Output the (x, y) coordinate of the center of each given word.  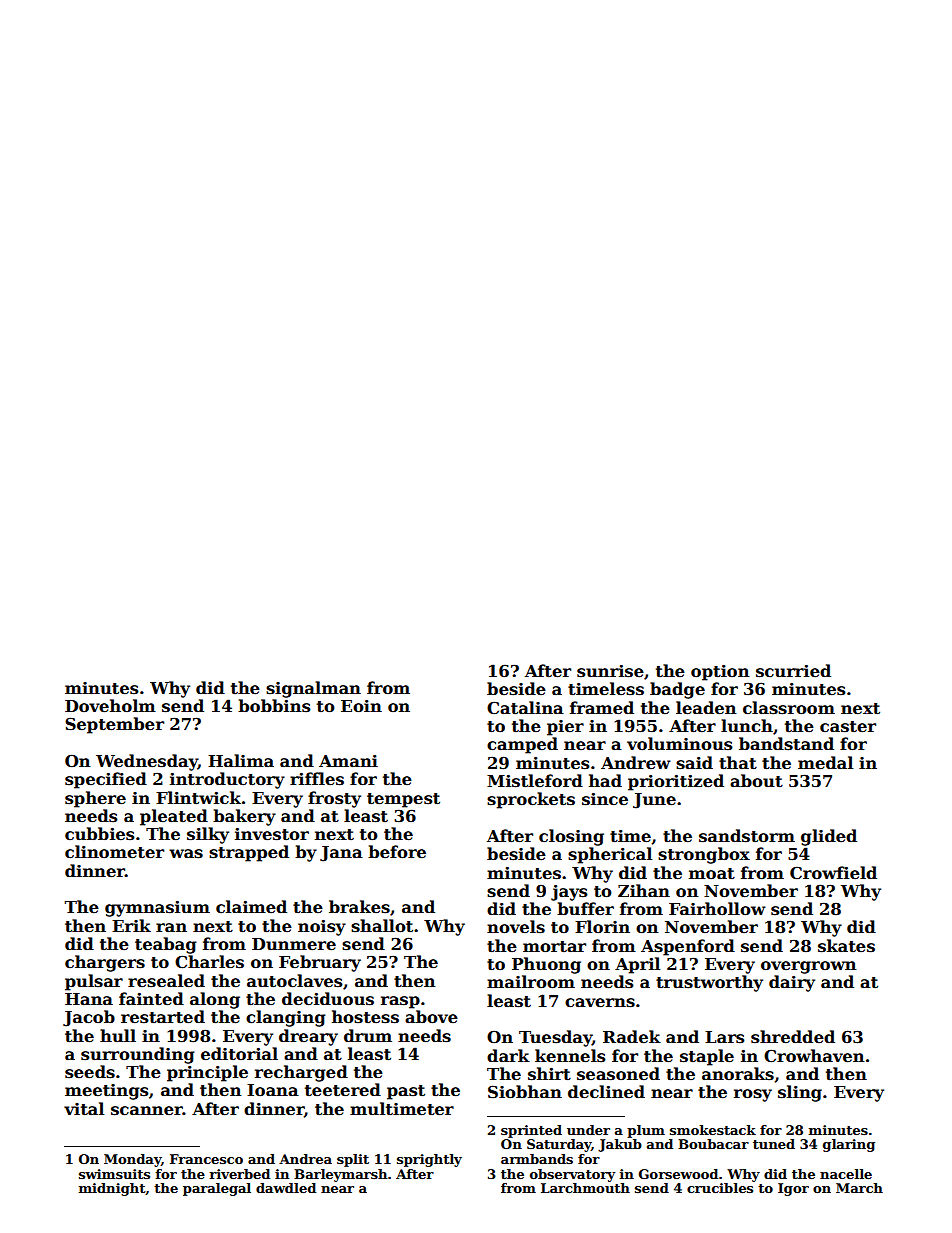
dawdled (286, 1188)
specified (106, 780)
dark (508, 1055)
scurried (793, 671)
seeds (90, 1072)
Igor (793, 1189)
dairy (792, 983)
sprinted (531, 1131)
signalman (313, 689)
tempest (403, 800)
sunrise (610, 671)
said (694, 763)
